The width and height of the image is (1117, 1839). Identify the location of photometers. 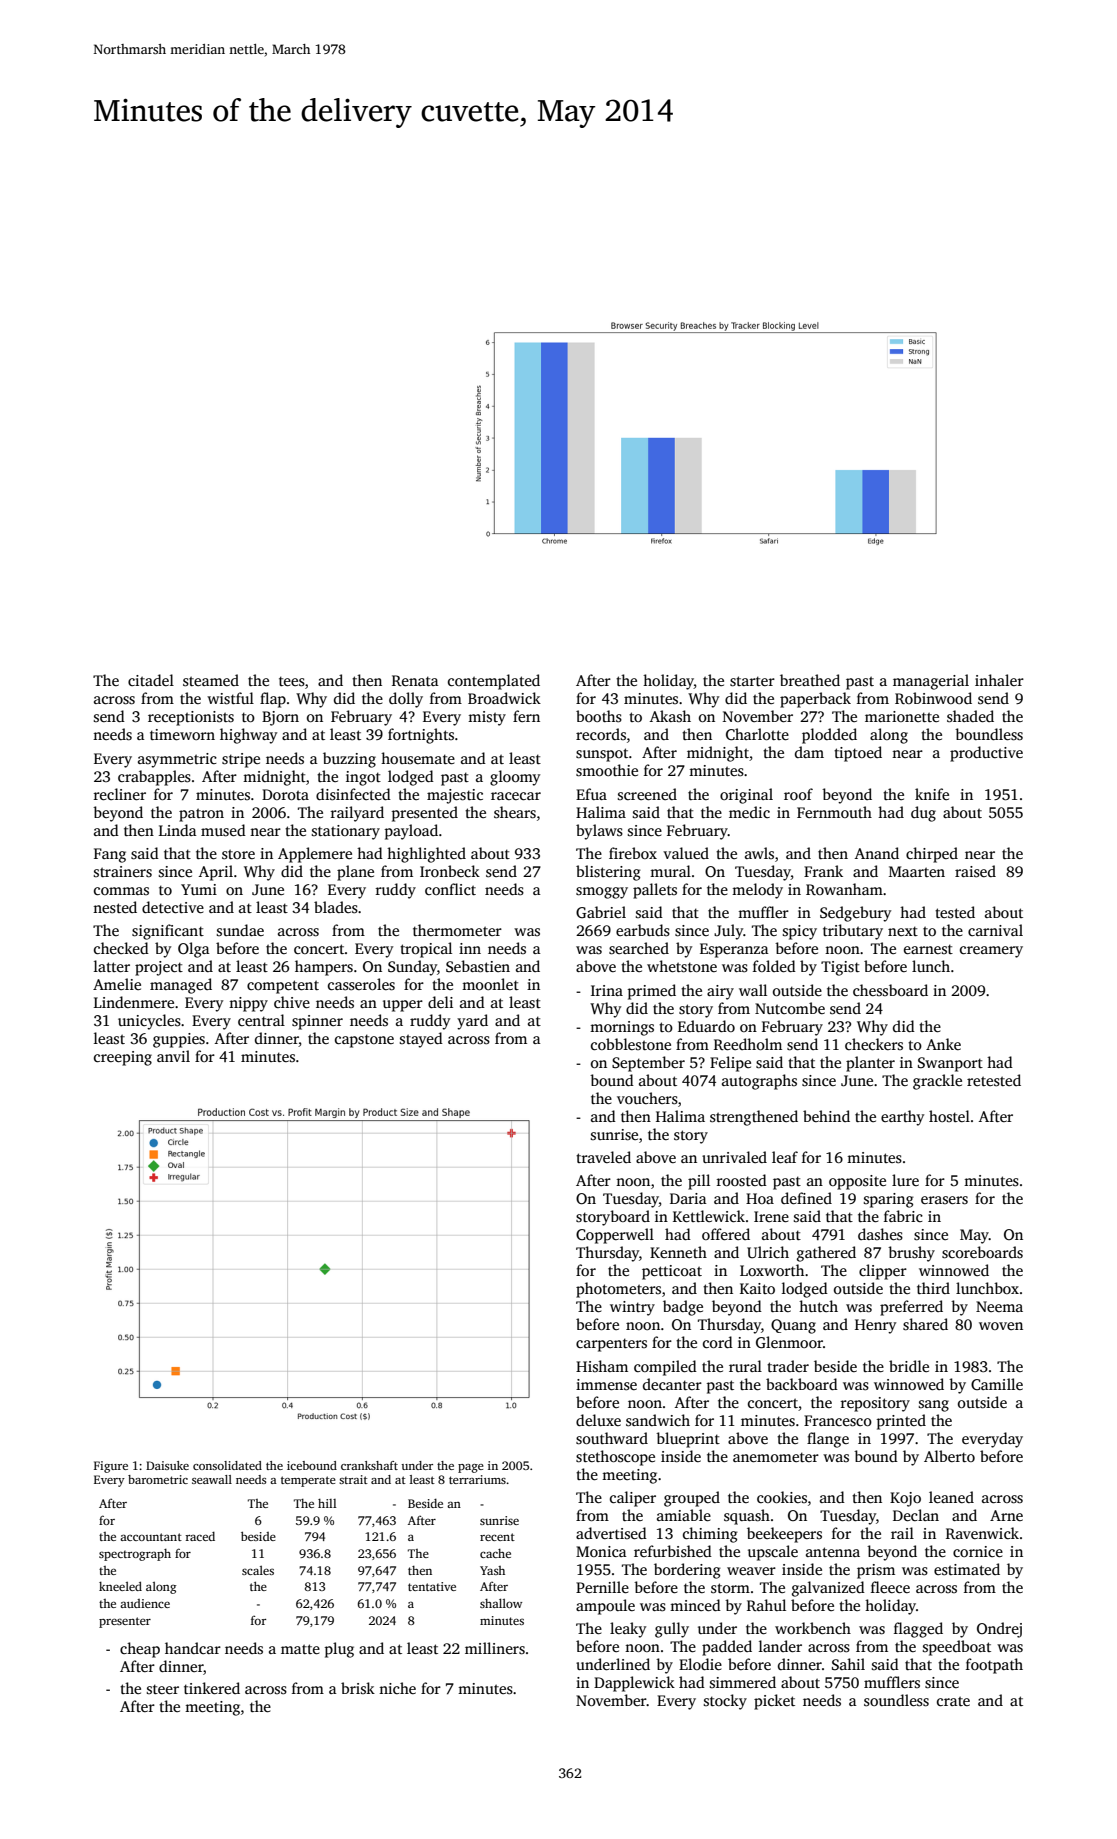
(618, 1290).
